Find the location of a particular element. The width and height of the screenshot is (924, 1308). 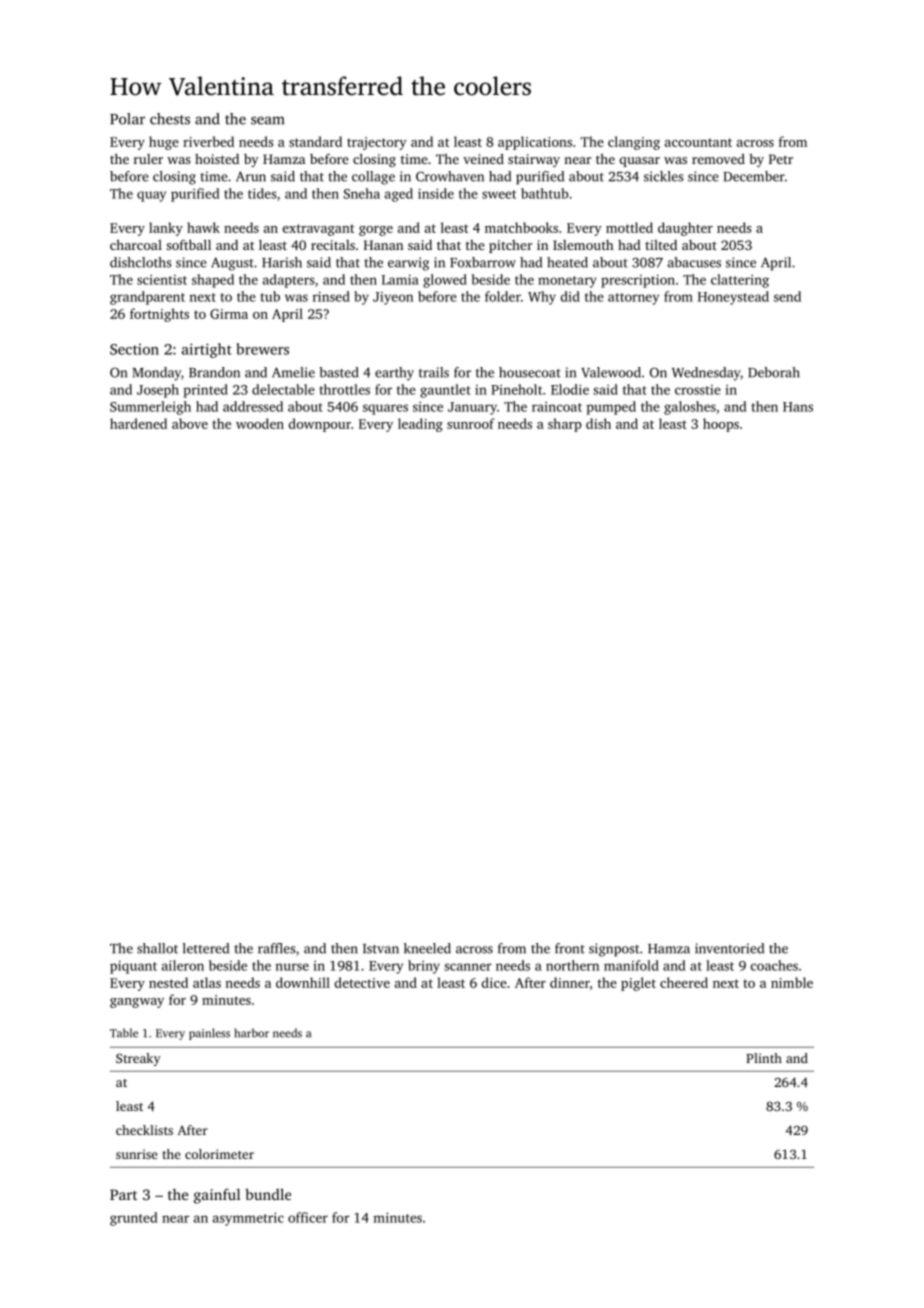

Valewood is located at coordinates (611, 372).
